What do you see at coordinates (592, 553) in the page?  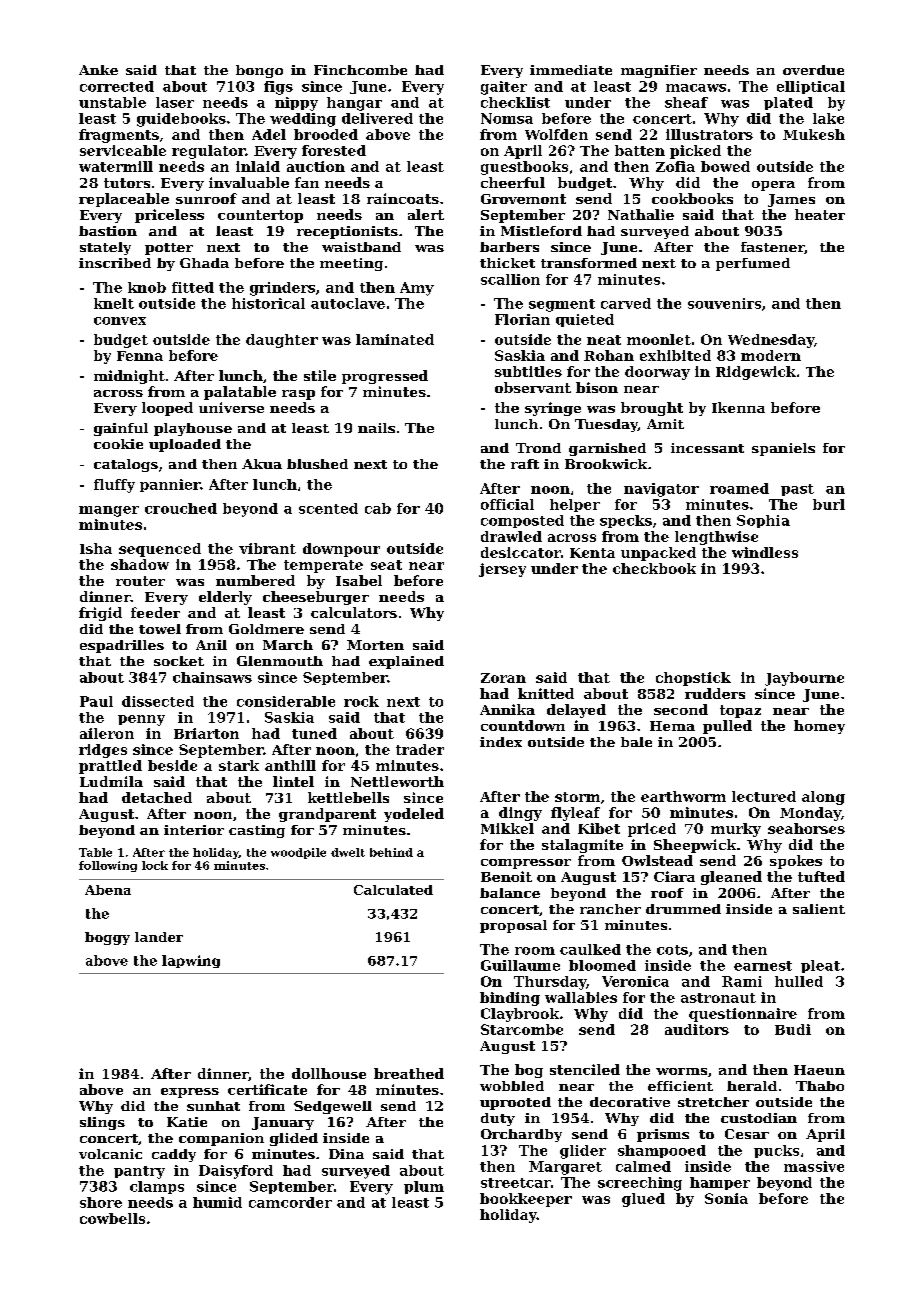 I see `Kenta` at bounding box center [592, 553].
